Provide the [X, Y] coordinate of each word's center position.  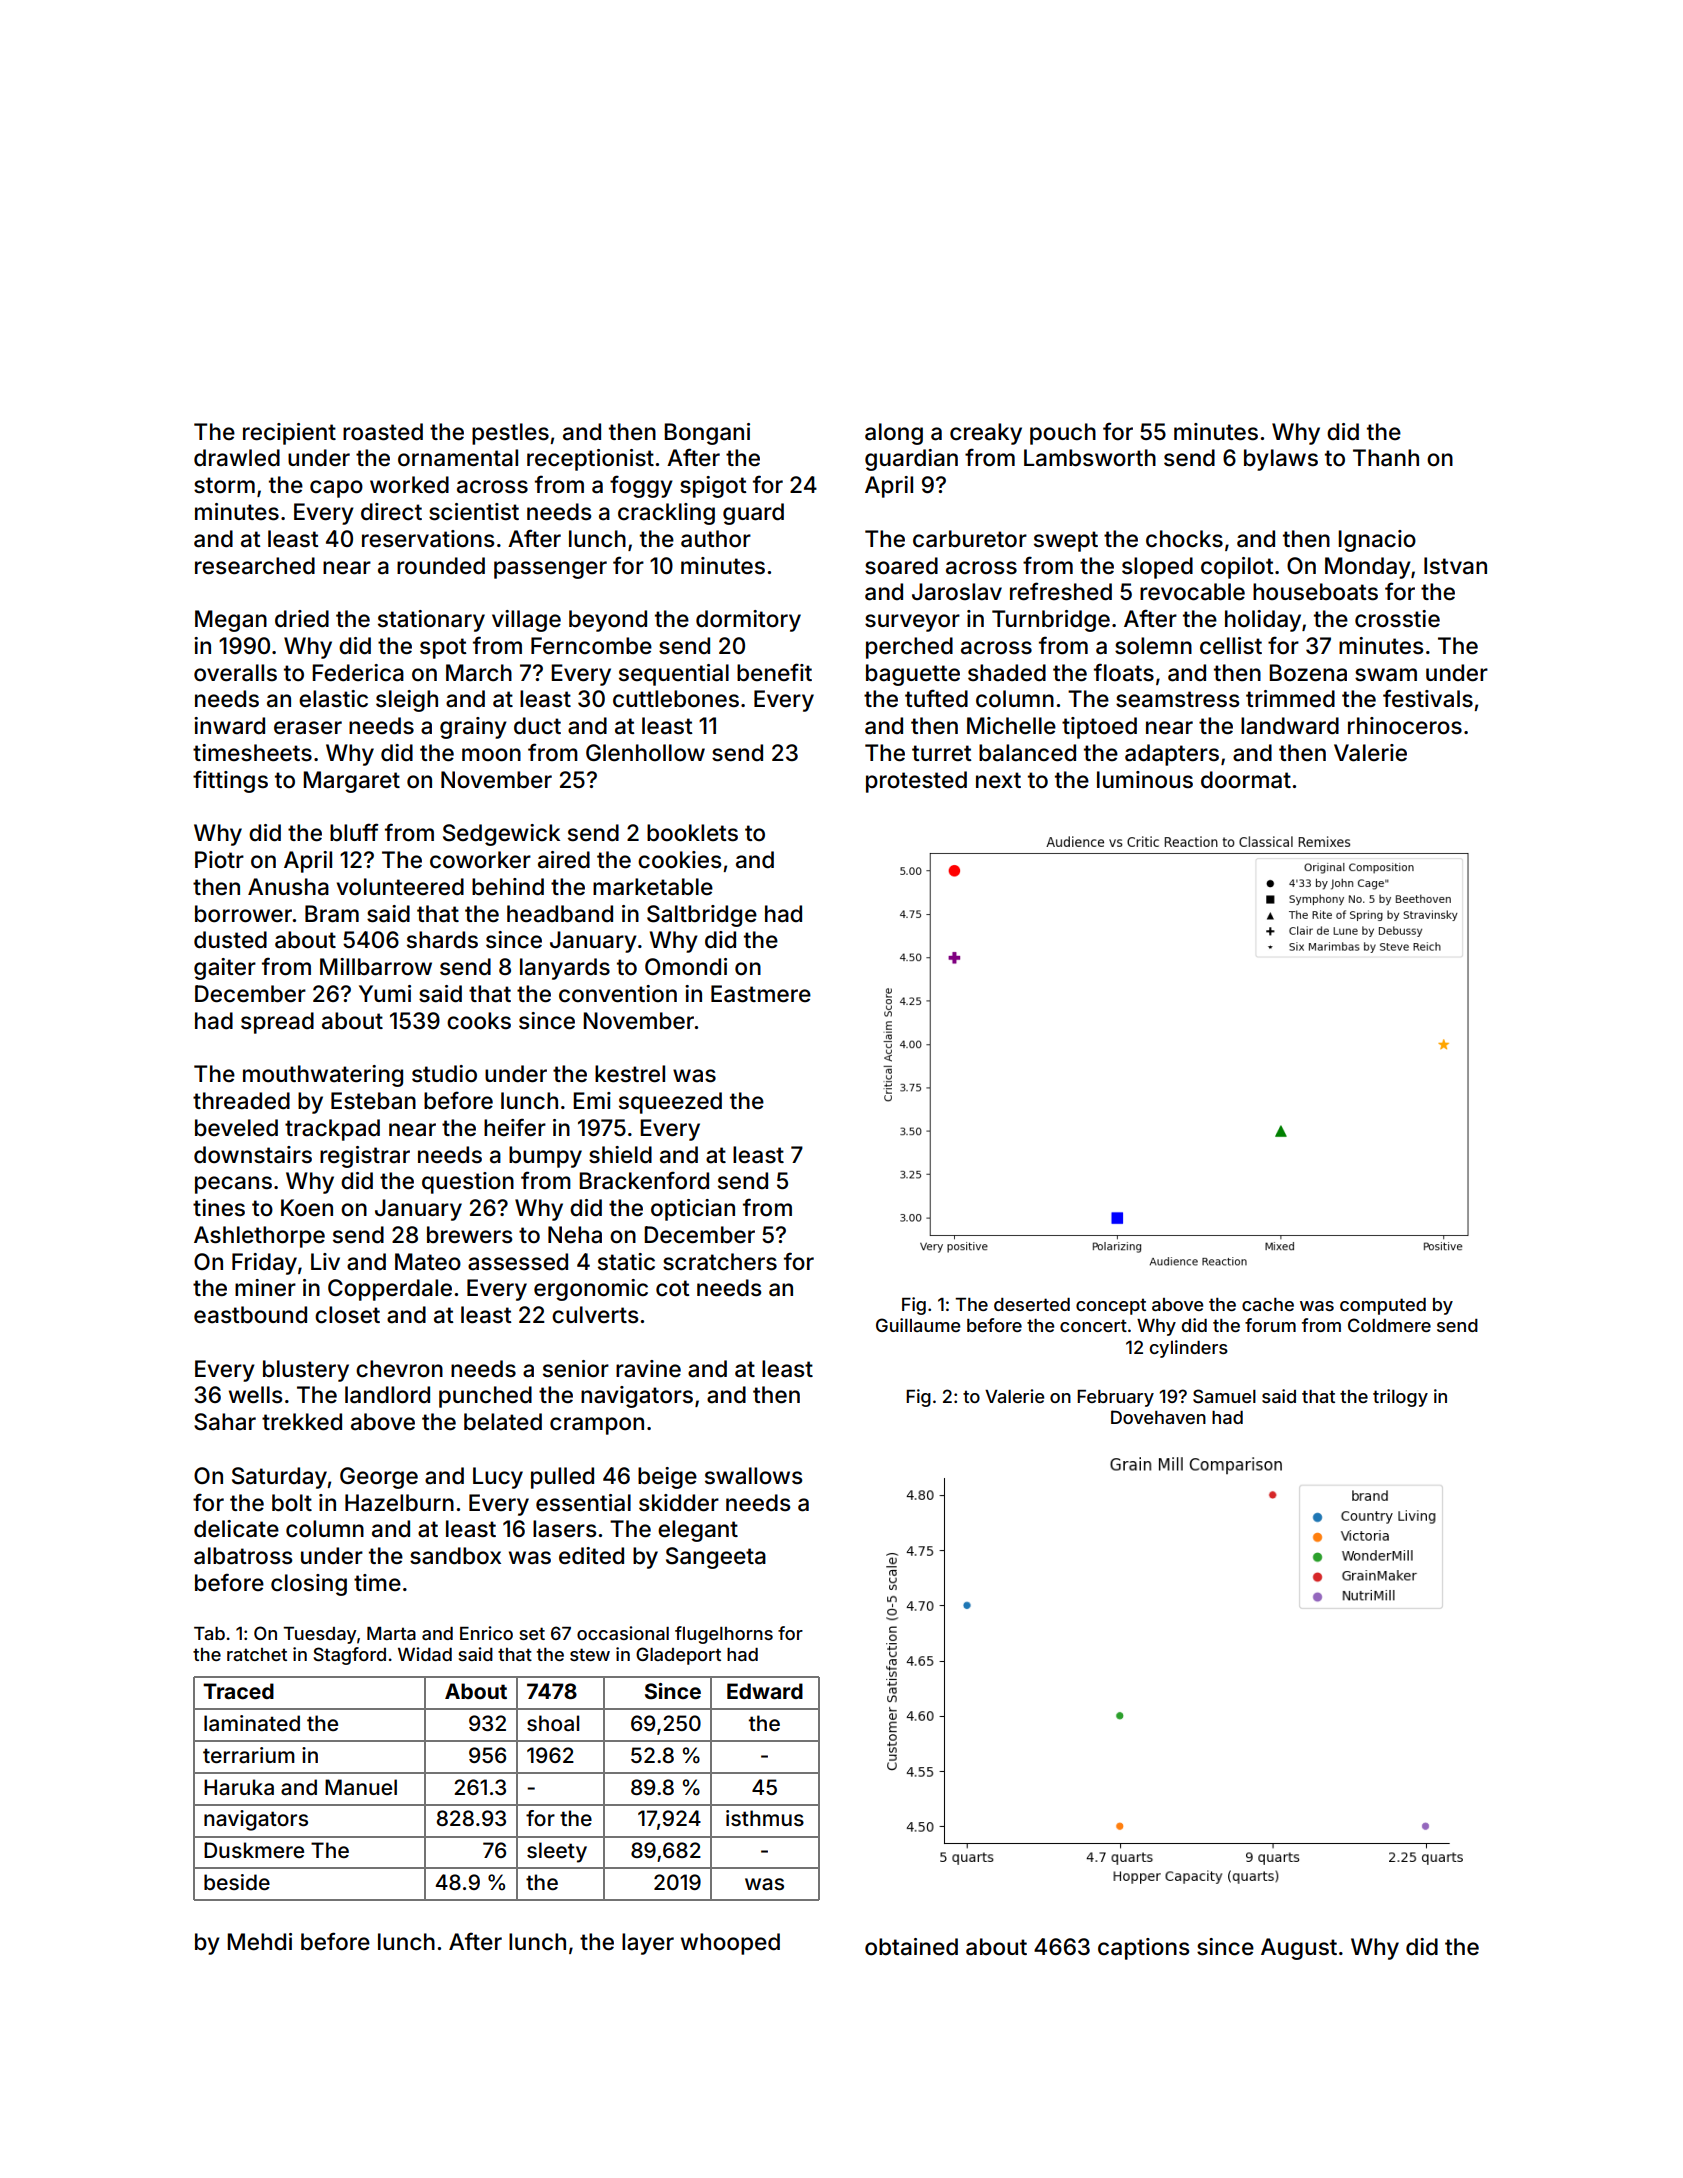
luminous [1145, 780]
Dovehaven [1158, 1417]
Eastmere [761, 994]
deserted [1032, 1304]
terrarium [249, 1755]
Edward [765, 1691]
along [894, 434]
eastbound [250, 1315]
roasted [383, 432]
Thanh [1386, 458]
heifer [515, 1127]
